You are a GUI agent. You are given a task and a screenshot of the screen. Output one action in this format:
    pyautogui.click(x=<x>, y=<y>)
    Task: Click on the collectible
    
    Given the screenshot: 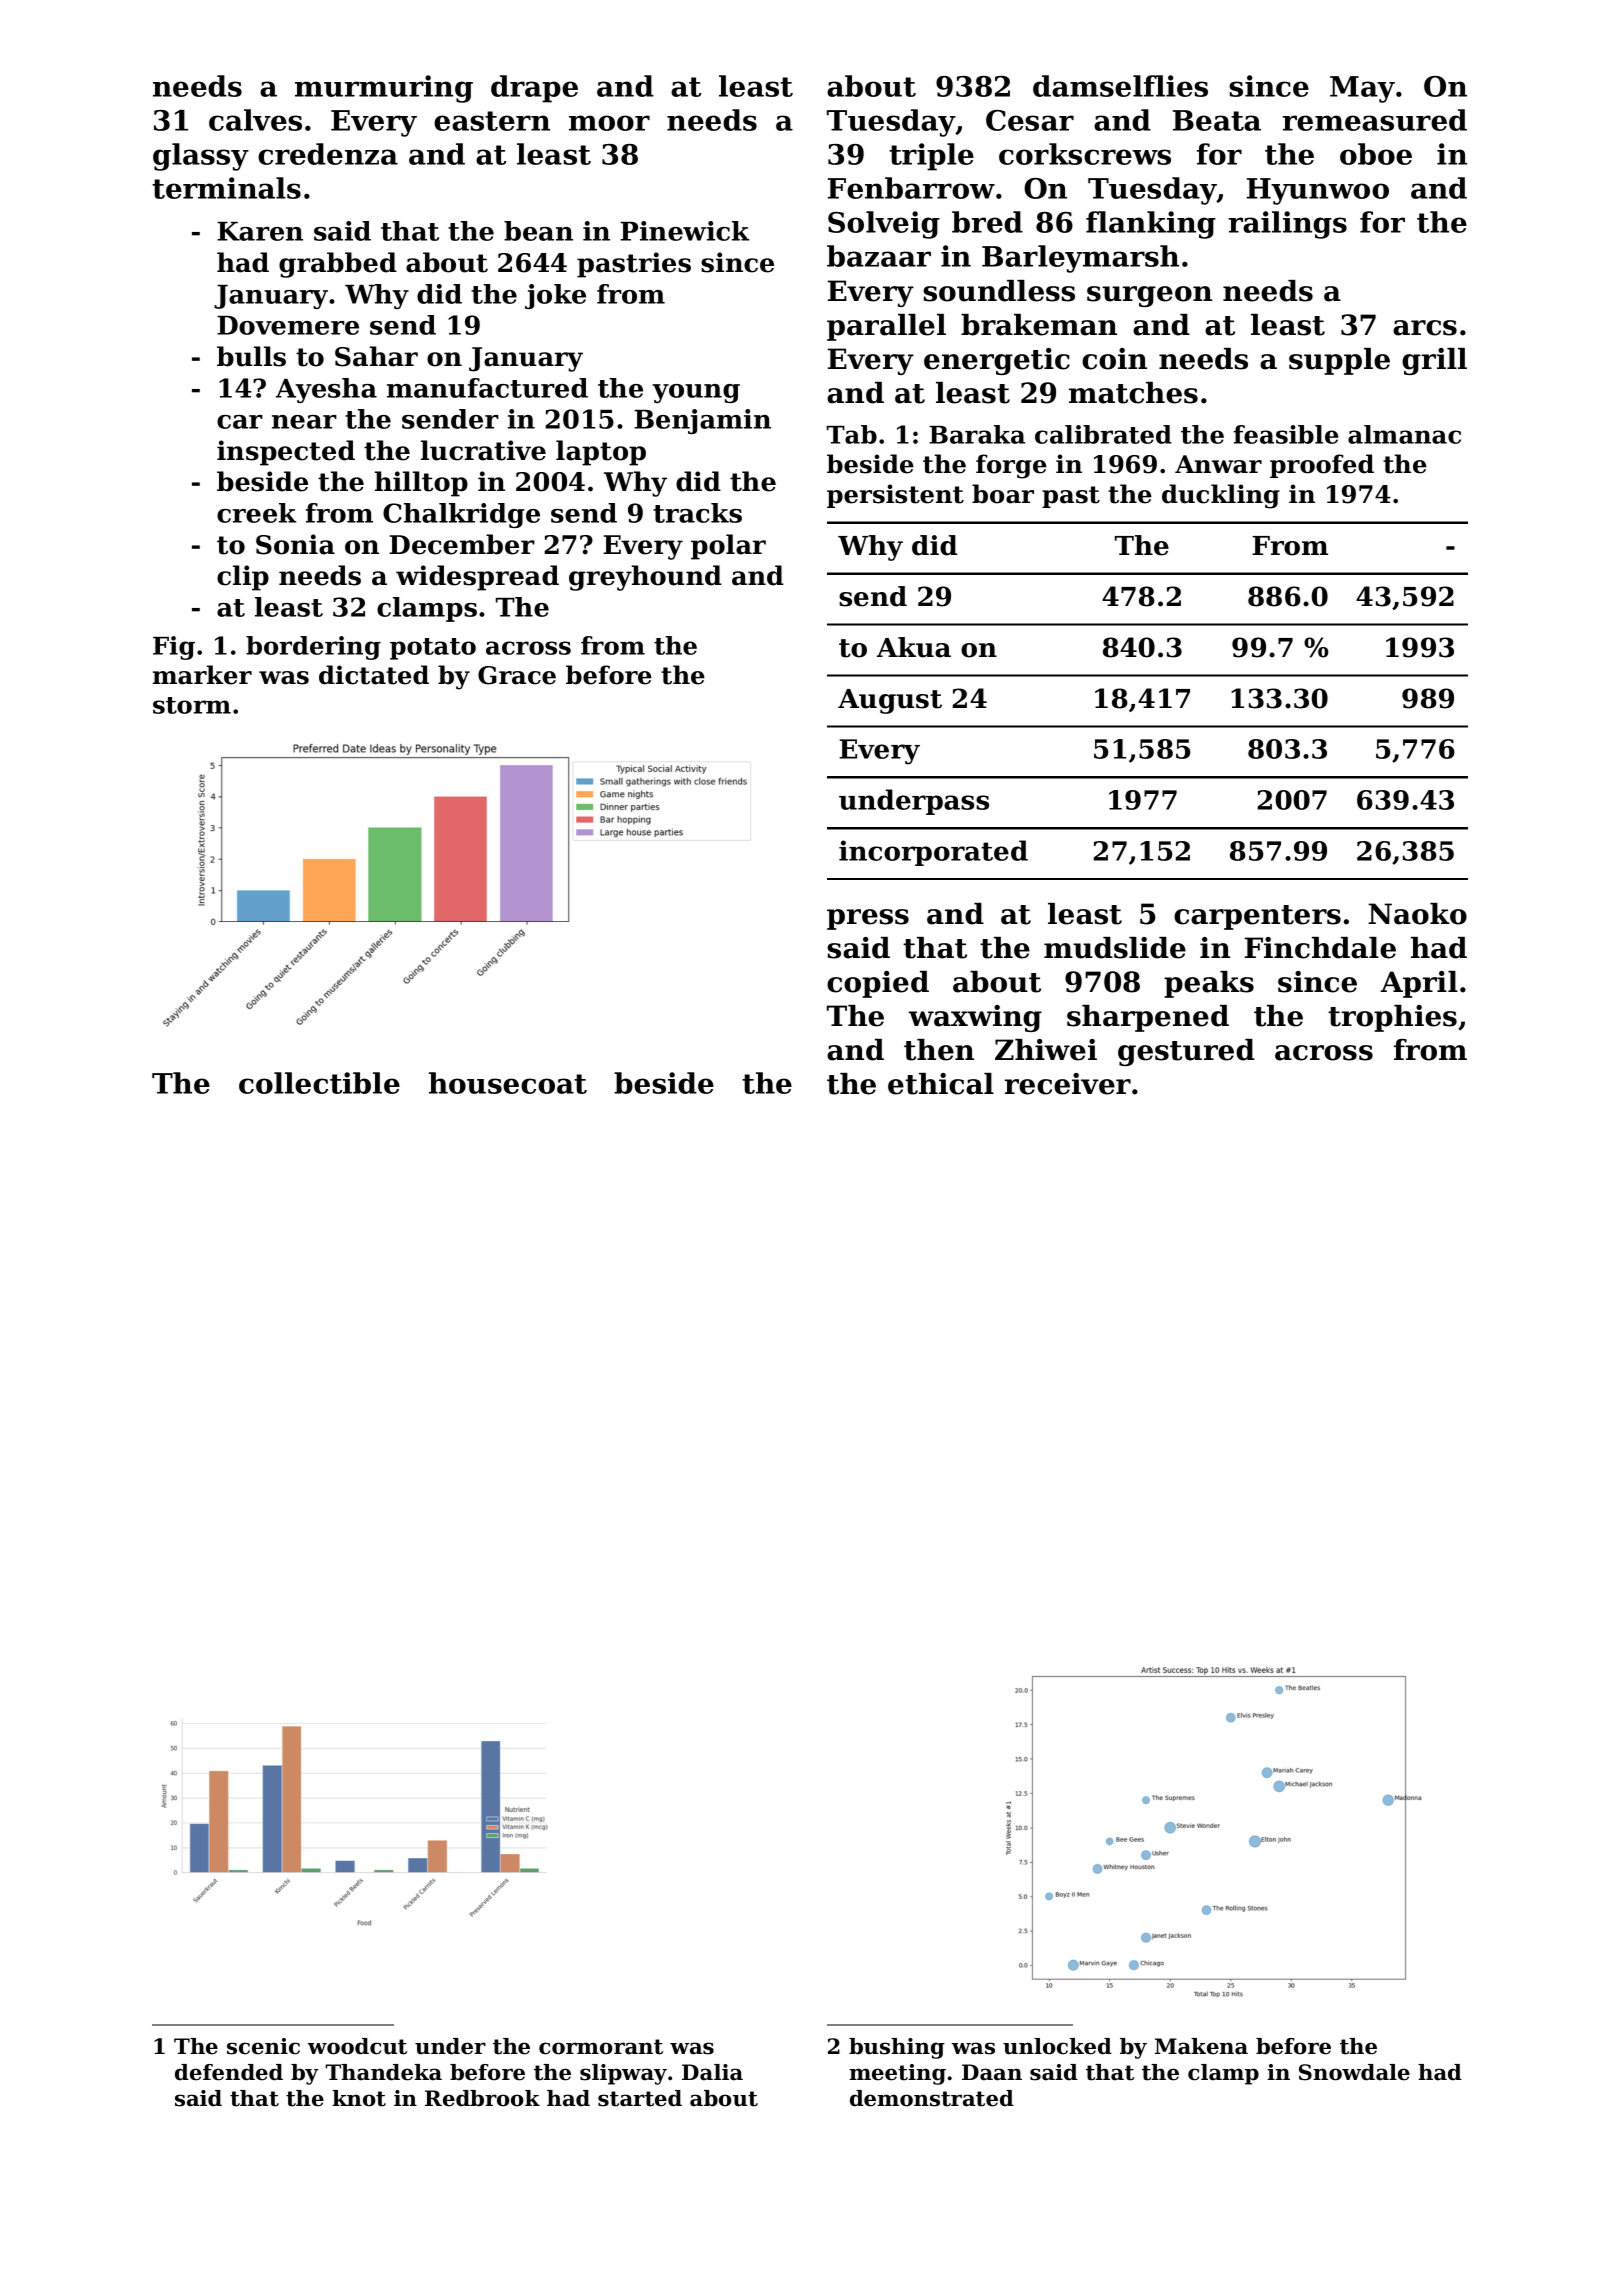 What is the action you would take?
    pyautogui.click(x=319, y=1083)
